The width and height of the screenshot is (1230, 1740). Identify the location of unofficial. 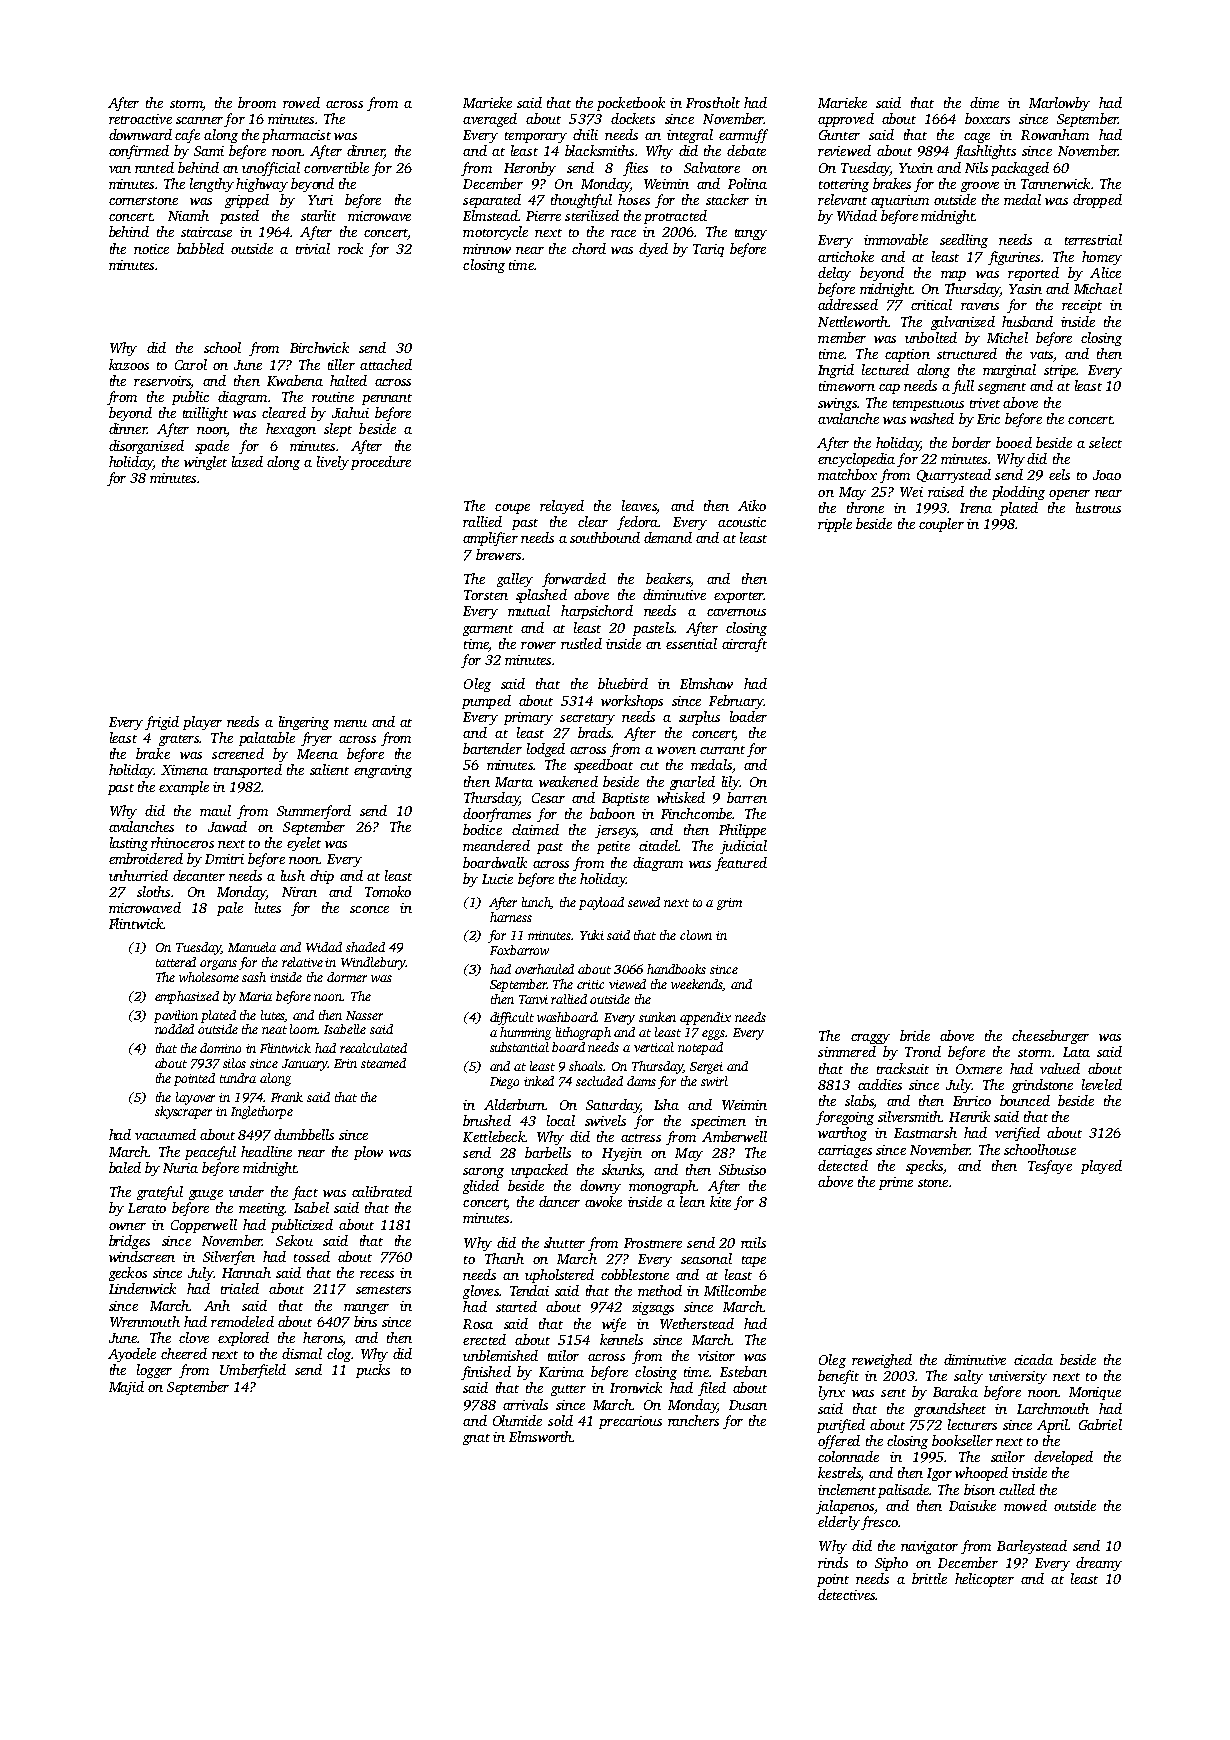
(271, 169).
